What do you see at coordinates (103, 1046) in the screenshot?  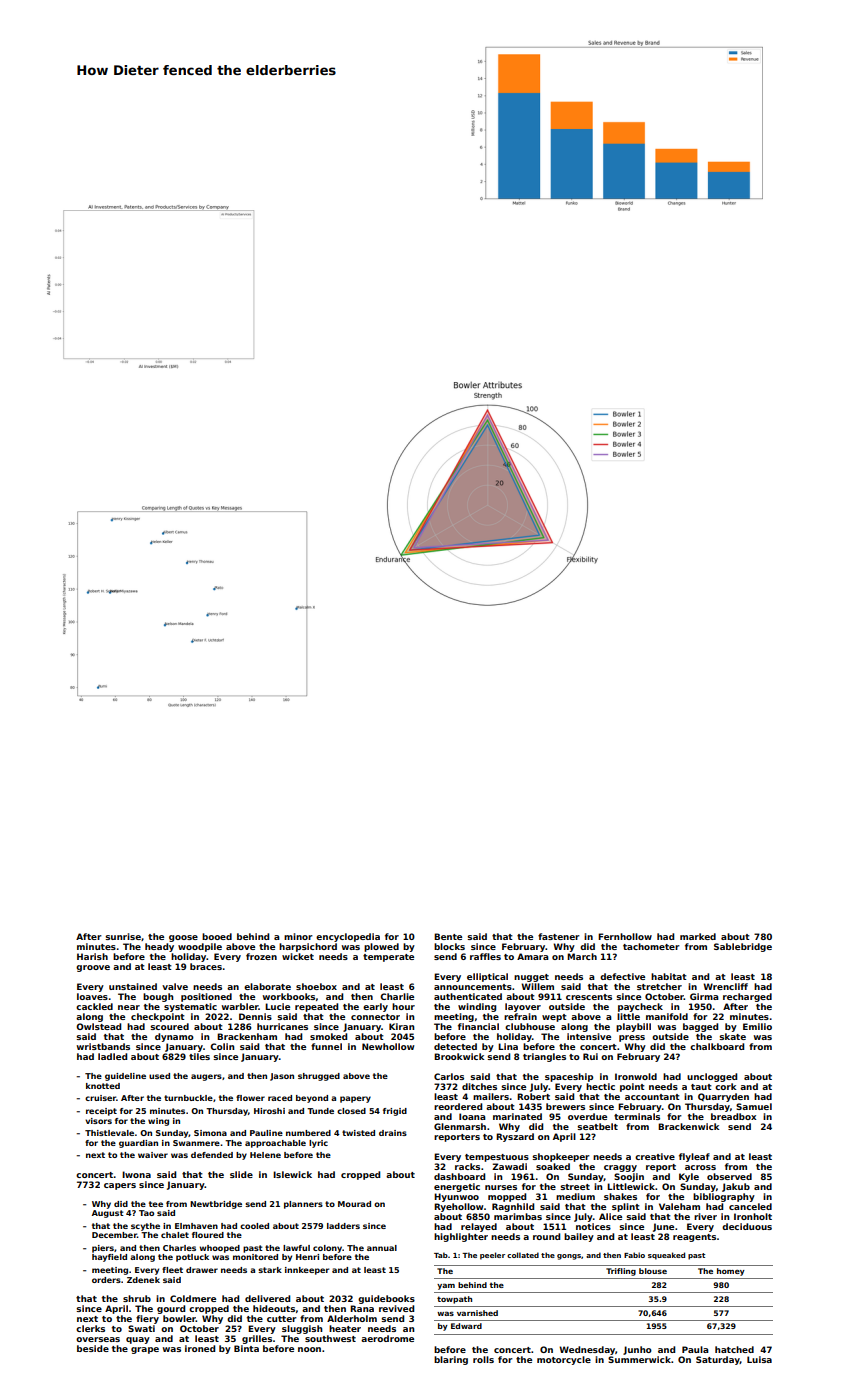 I see `wristbands` at bounding box center [103, 1046].
